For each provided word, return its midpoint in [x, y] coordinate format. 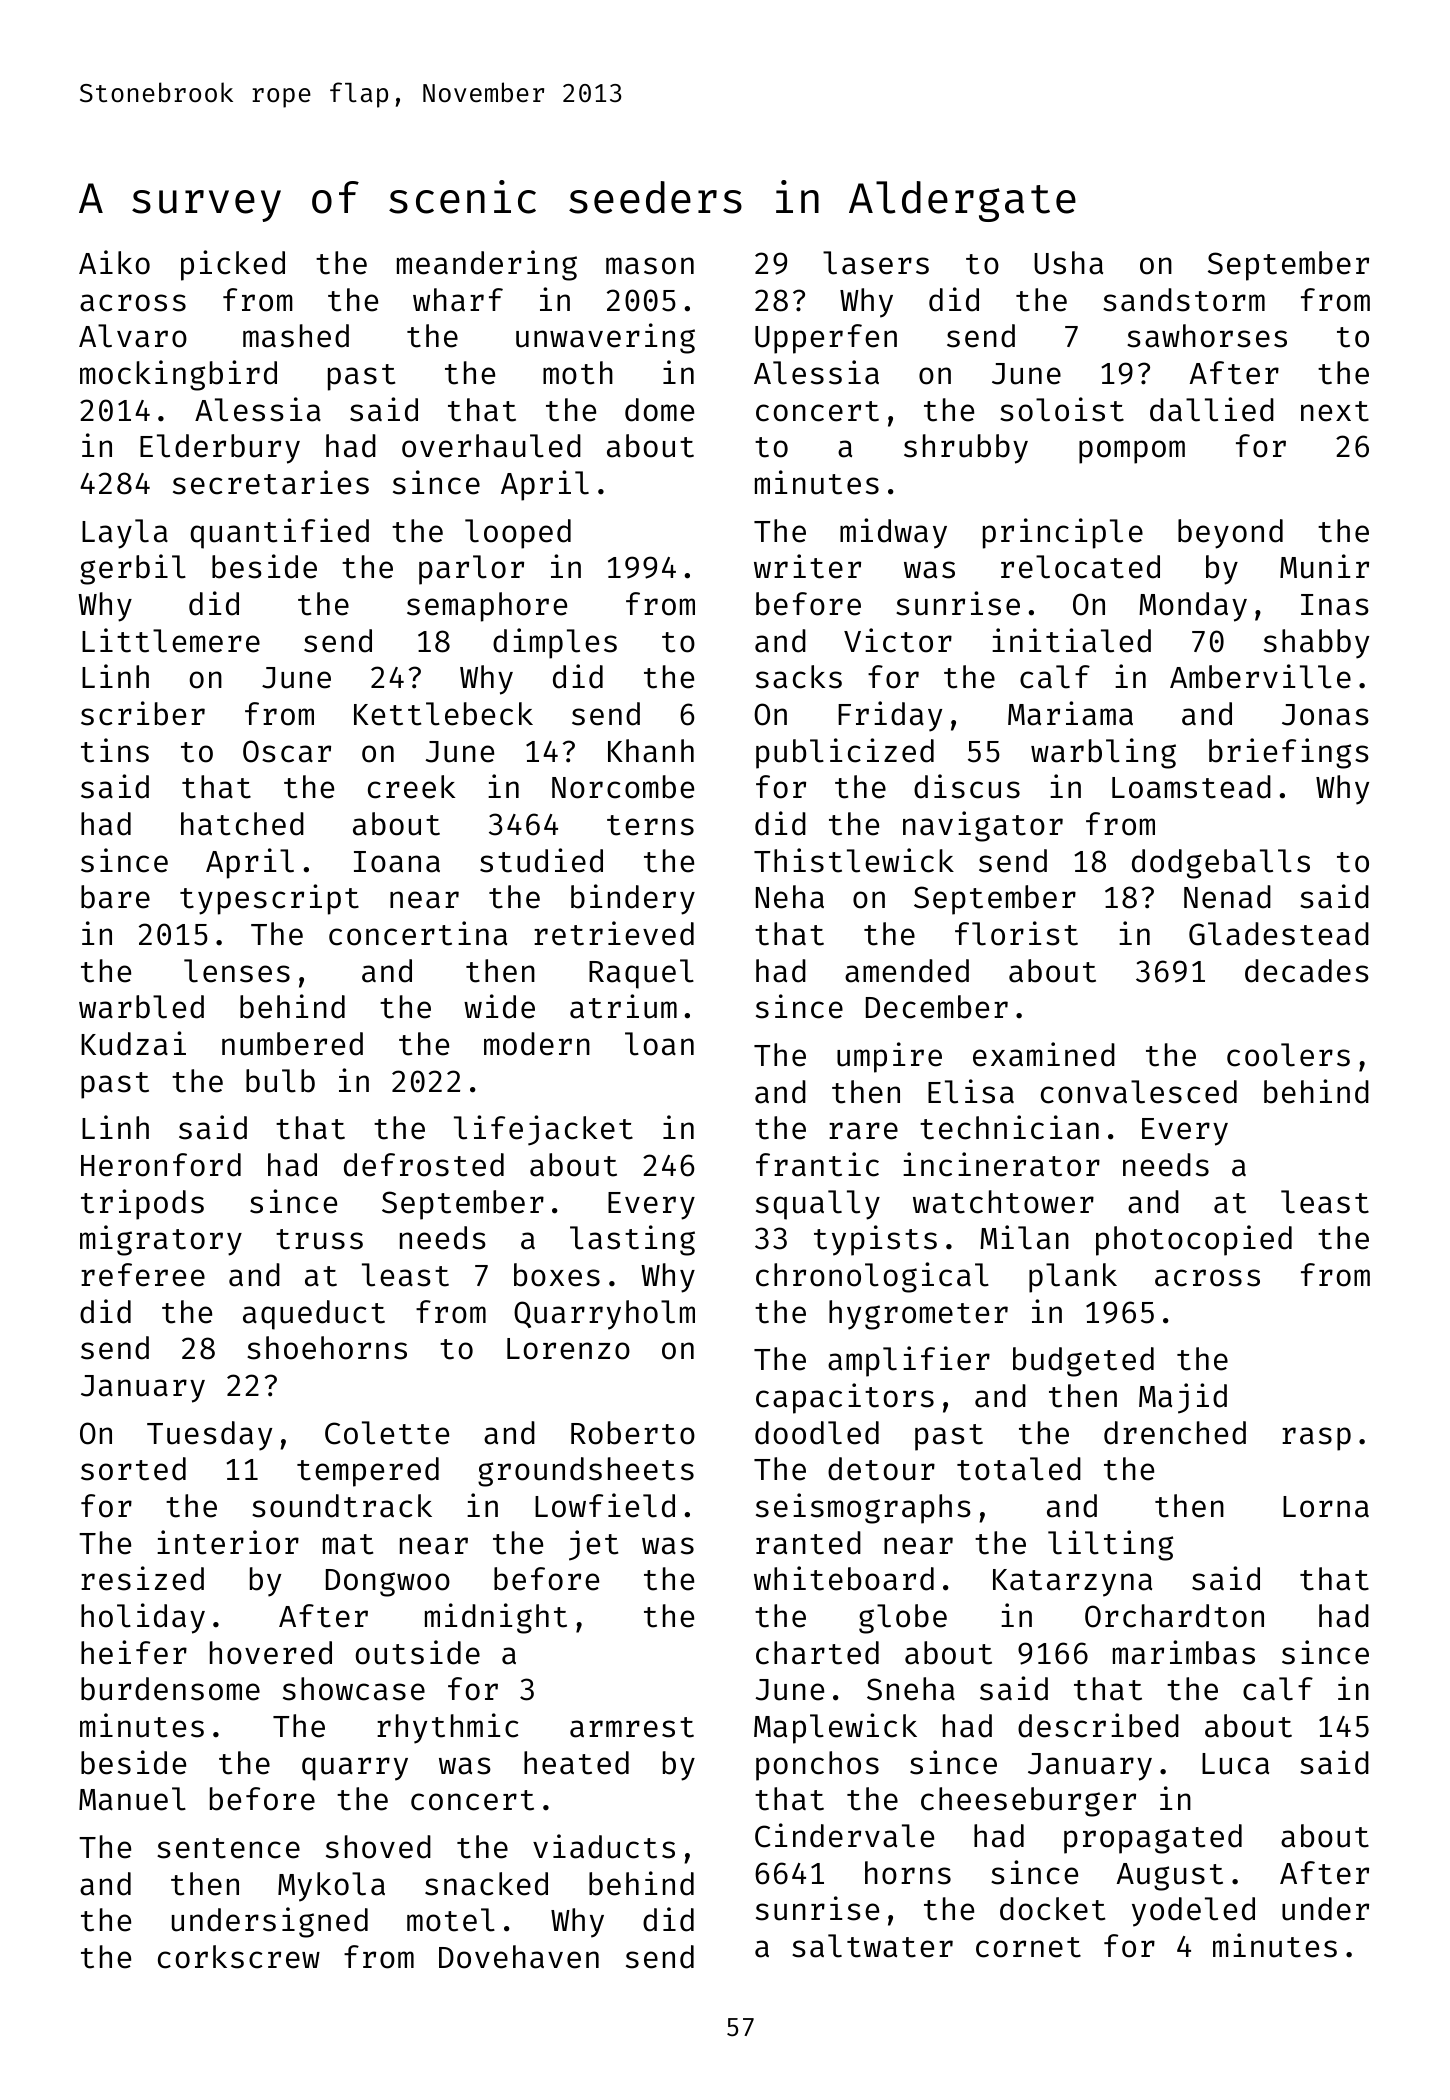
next [1335, 411]
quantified [280, 533]
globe [903, 1619]
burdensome [170, 1689]
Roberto [633, 1433]
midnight [496, 1618]
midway [893, 533]
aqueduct [314, 1315]
